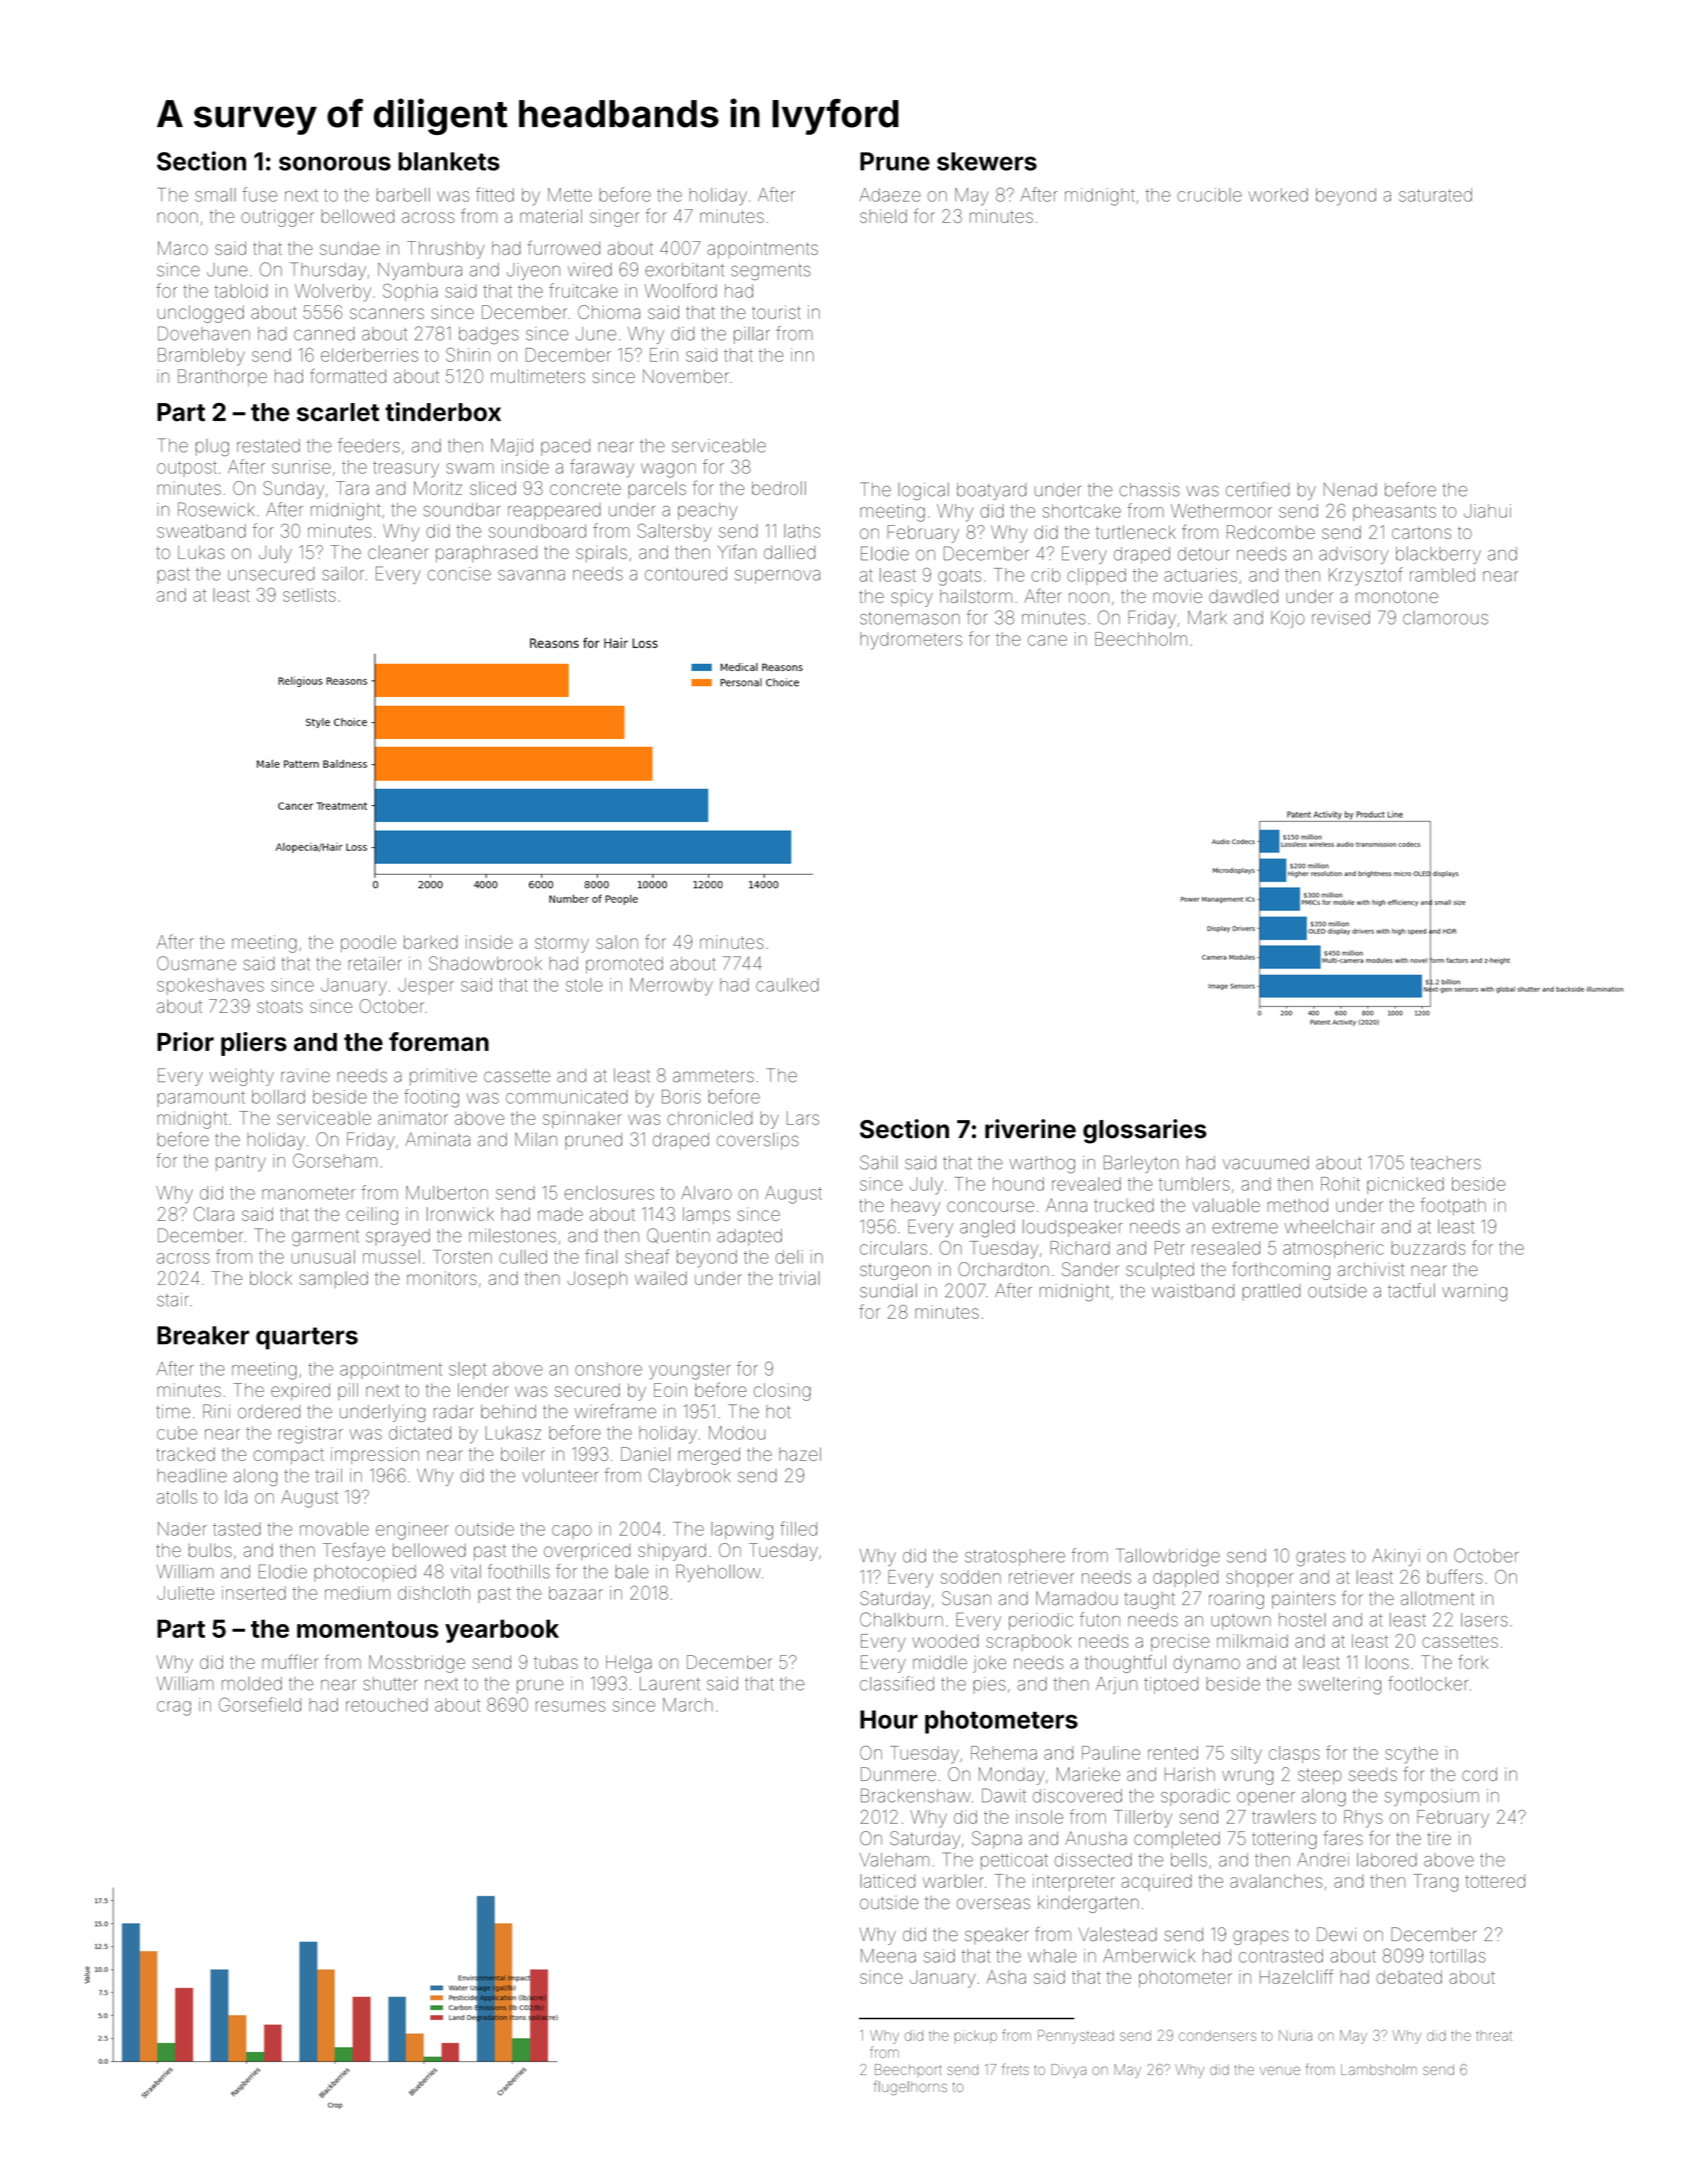  Describe the element at coordinates (1278, 195) in the page. I see `worked` at that location.
